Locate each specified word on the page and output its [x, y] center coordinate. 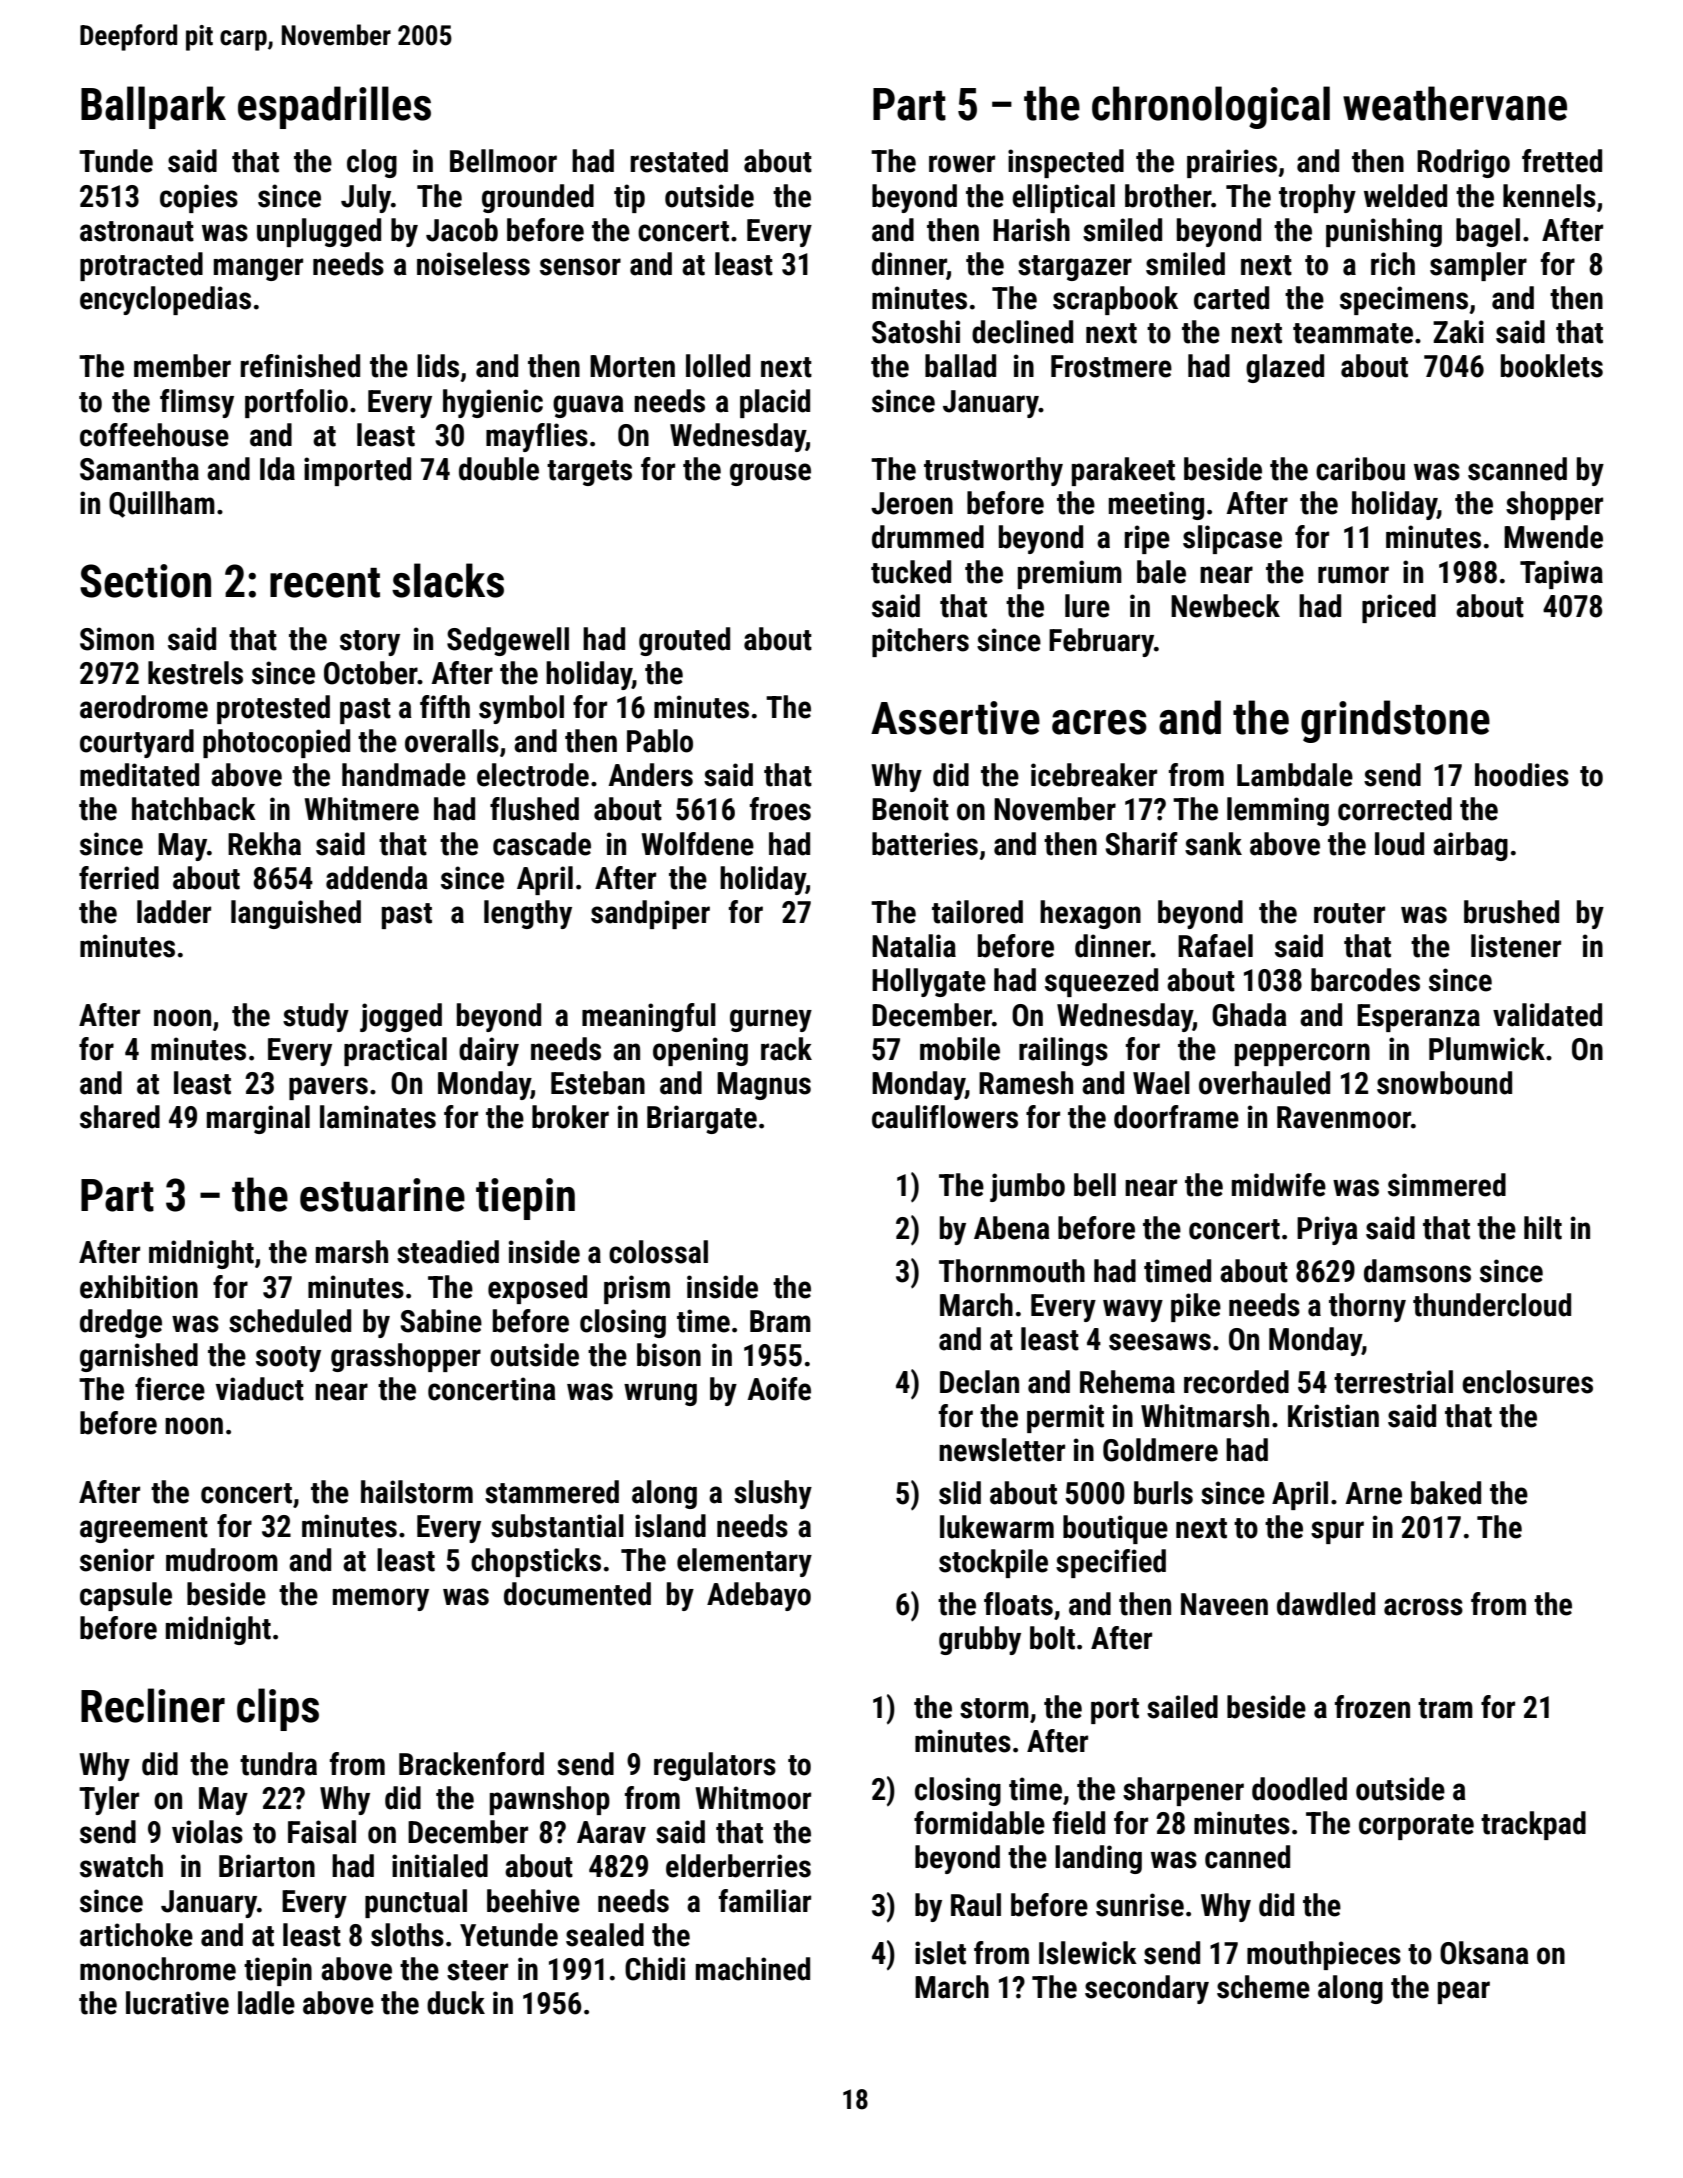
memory [381, 1599]
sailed [1182, 1707]
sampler [1478, 266]
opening [700, 1051]
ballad [960, 366]
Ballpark [153, 107]
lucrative [177, 2003]
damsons [1417, 1271]
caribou [1360, 469]
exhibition [139, 1287]
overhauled [1264, 1083]
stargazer [1075, 268]
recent [325, 583]
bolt [1052, 1638]
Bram [780, 1321]
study [316, 1017]
